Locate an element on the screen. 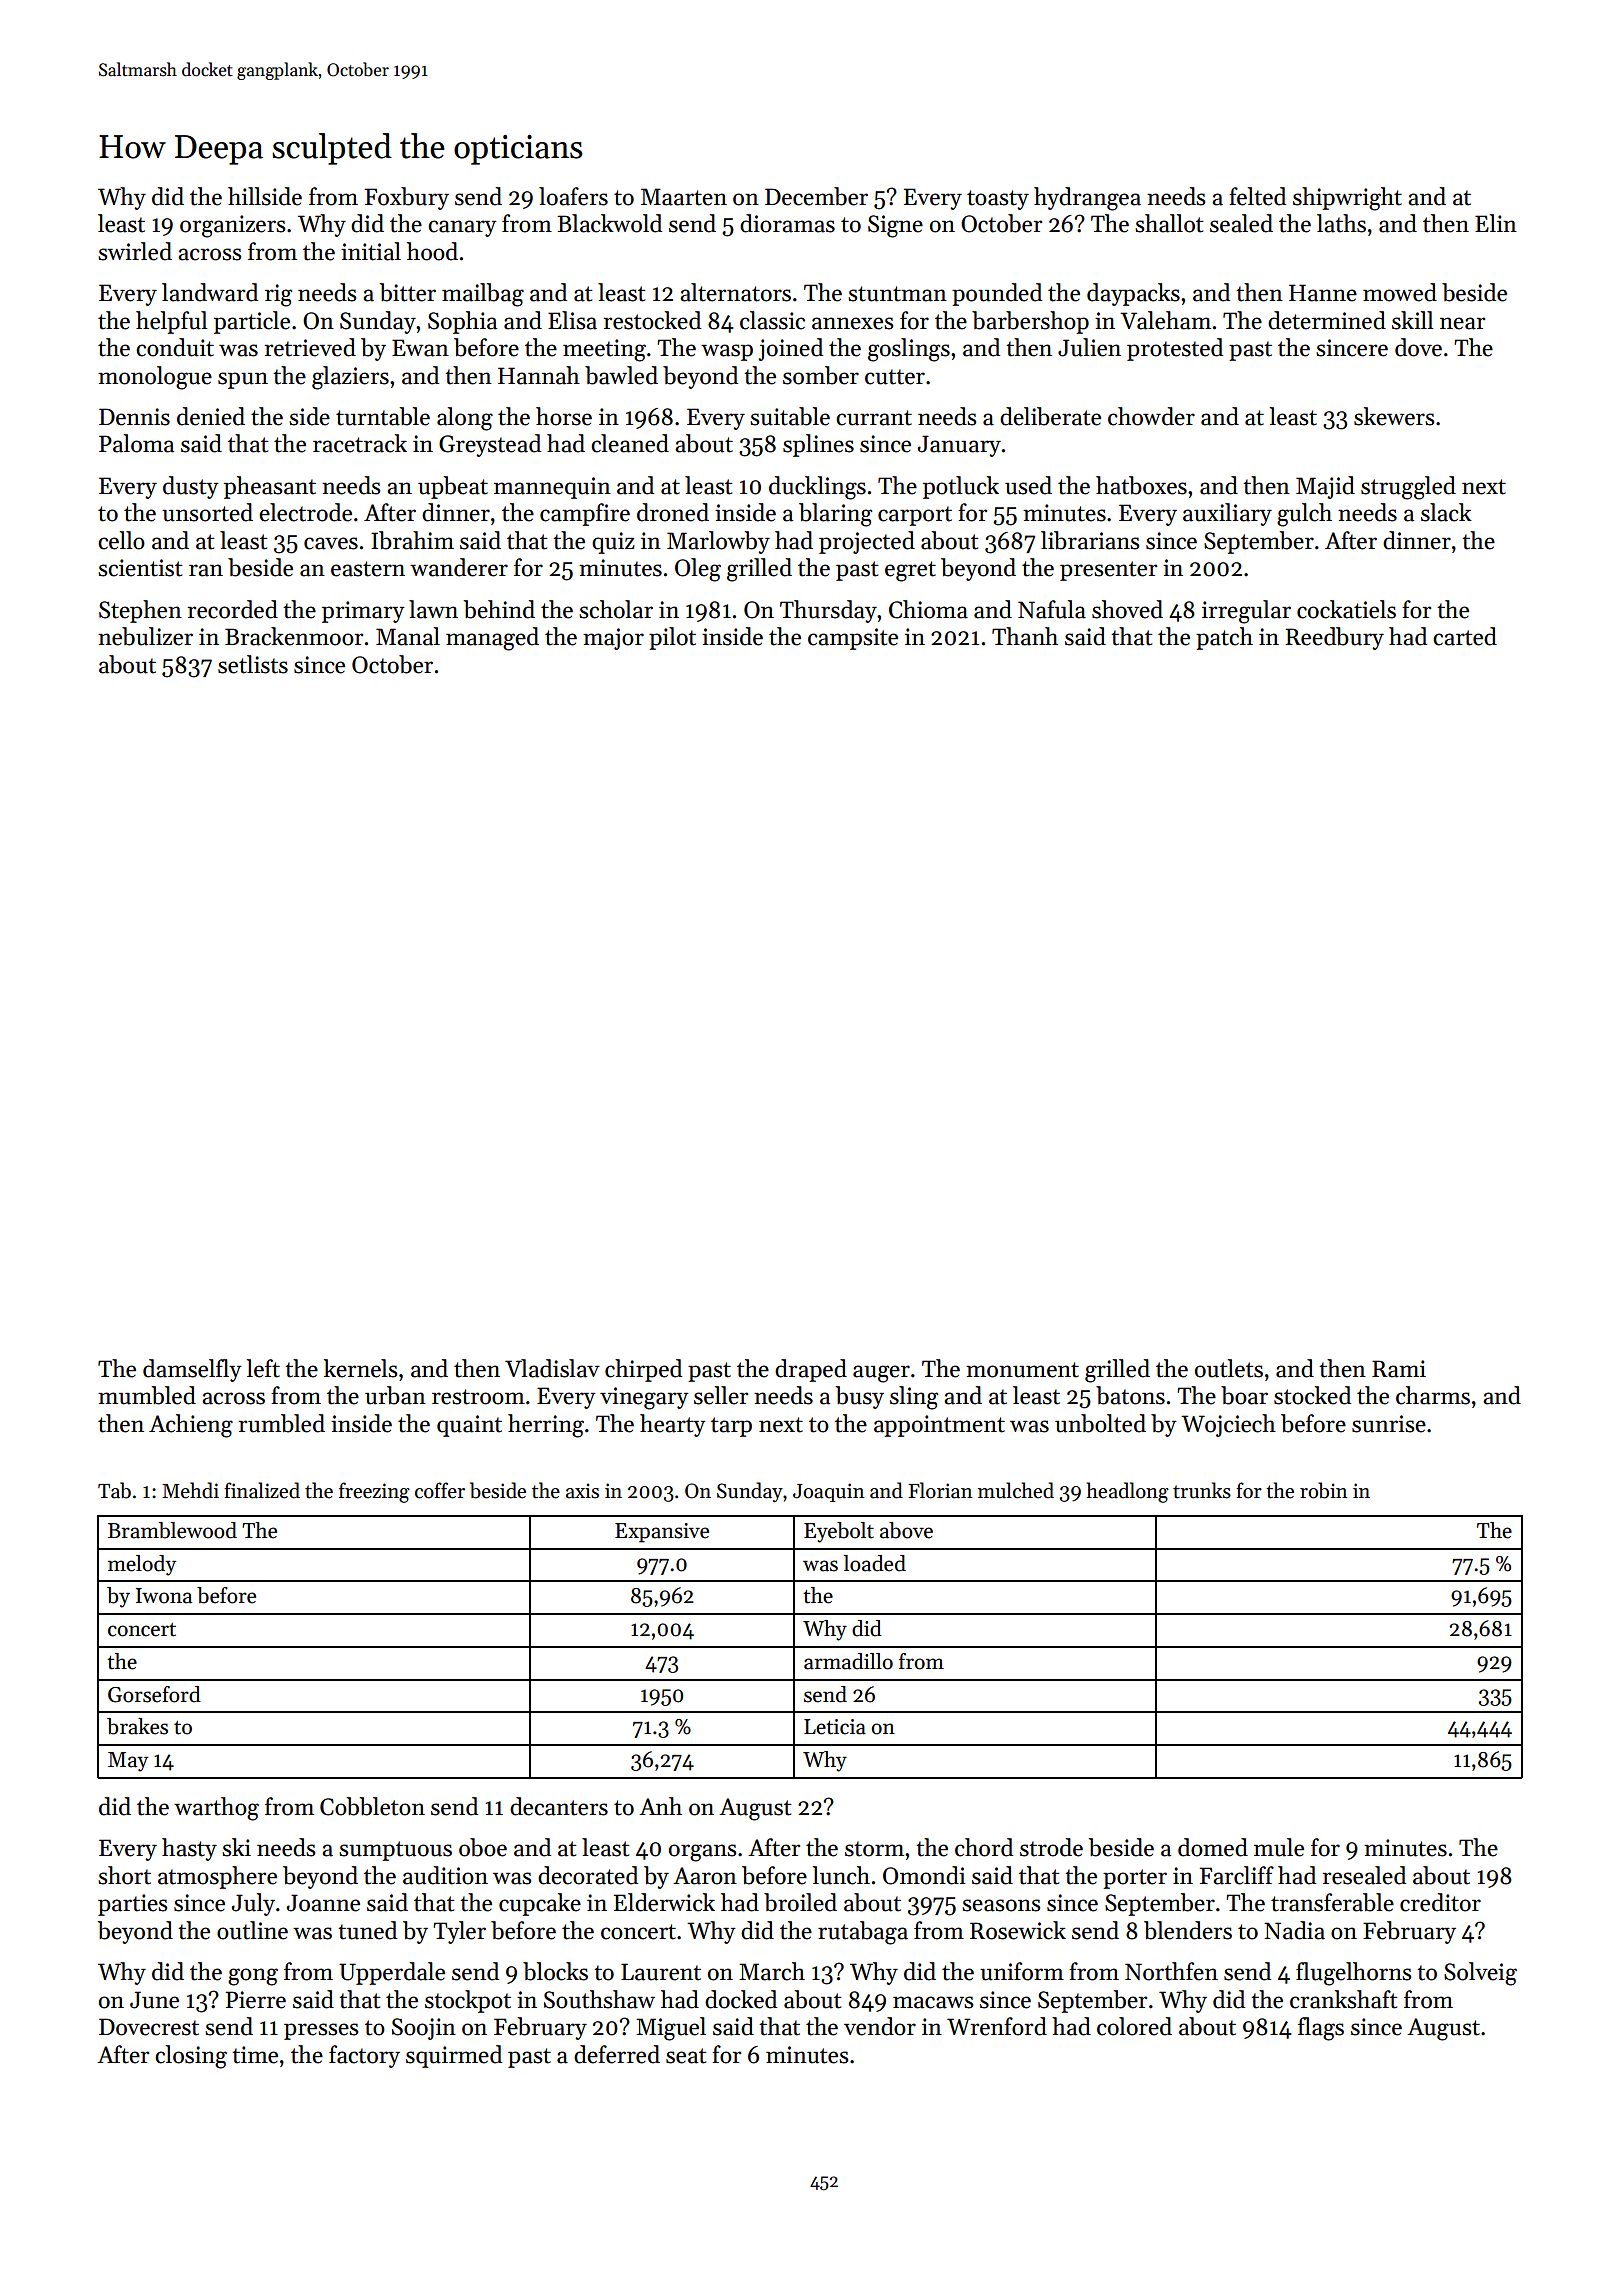 Image resolution: width=1620 pixels, height=2292 pixels. sumptuous is located at coordinates (395, 1851).
